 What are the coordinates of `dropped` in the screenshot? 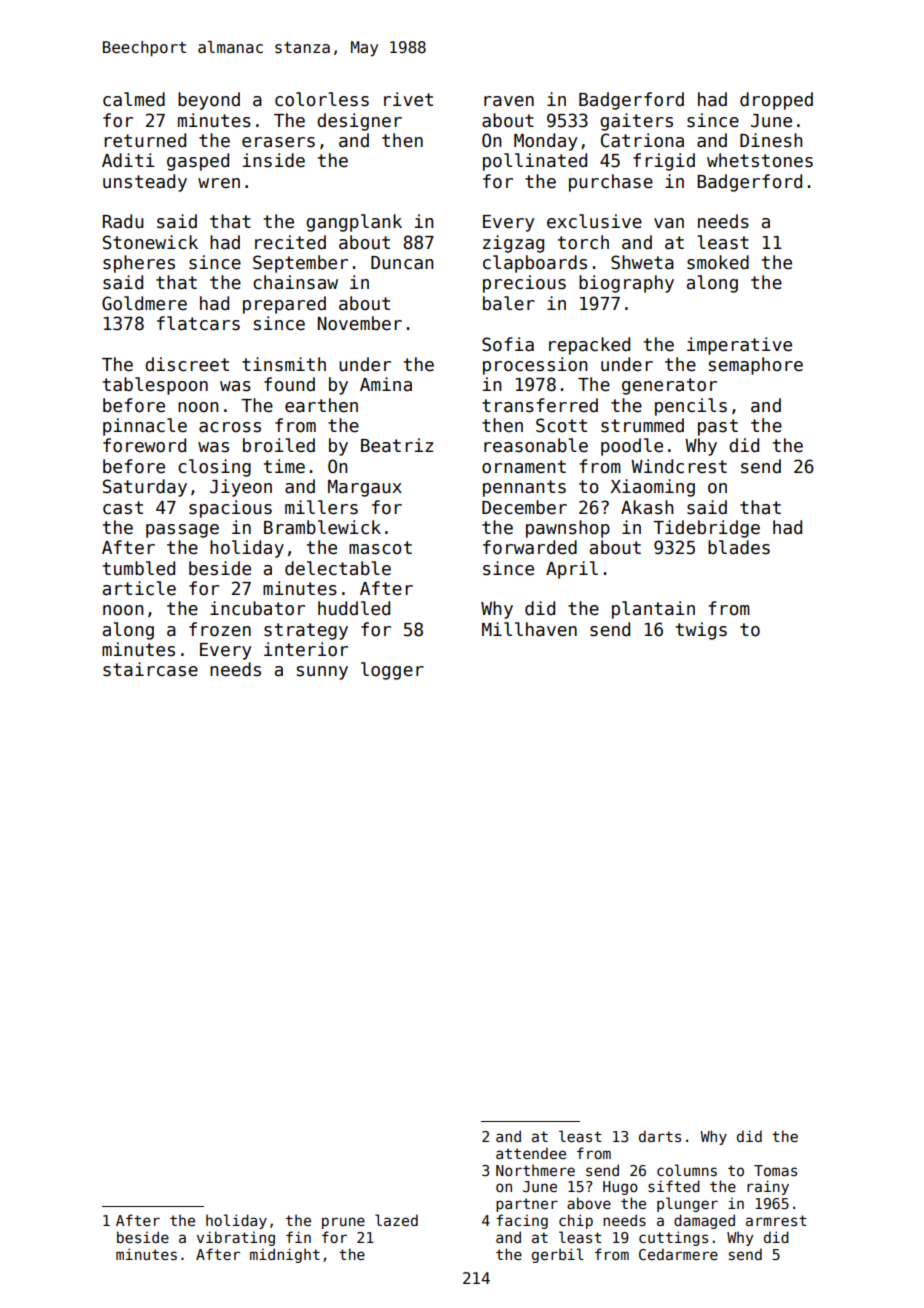 It's located at (776, 101).
